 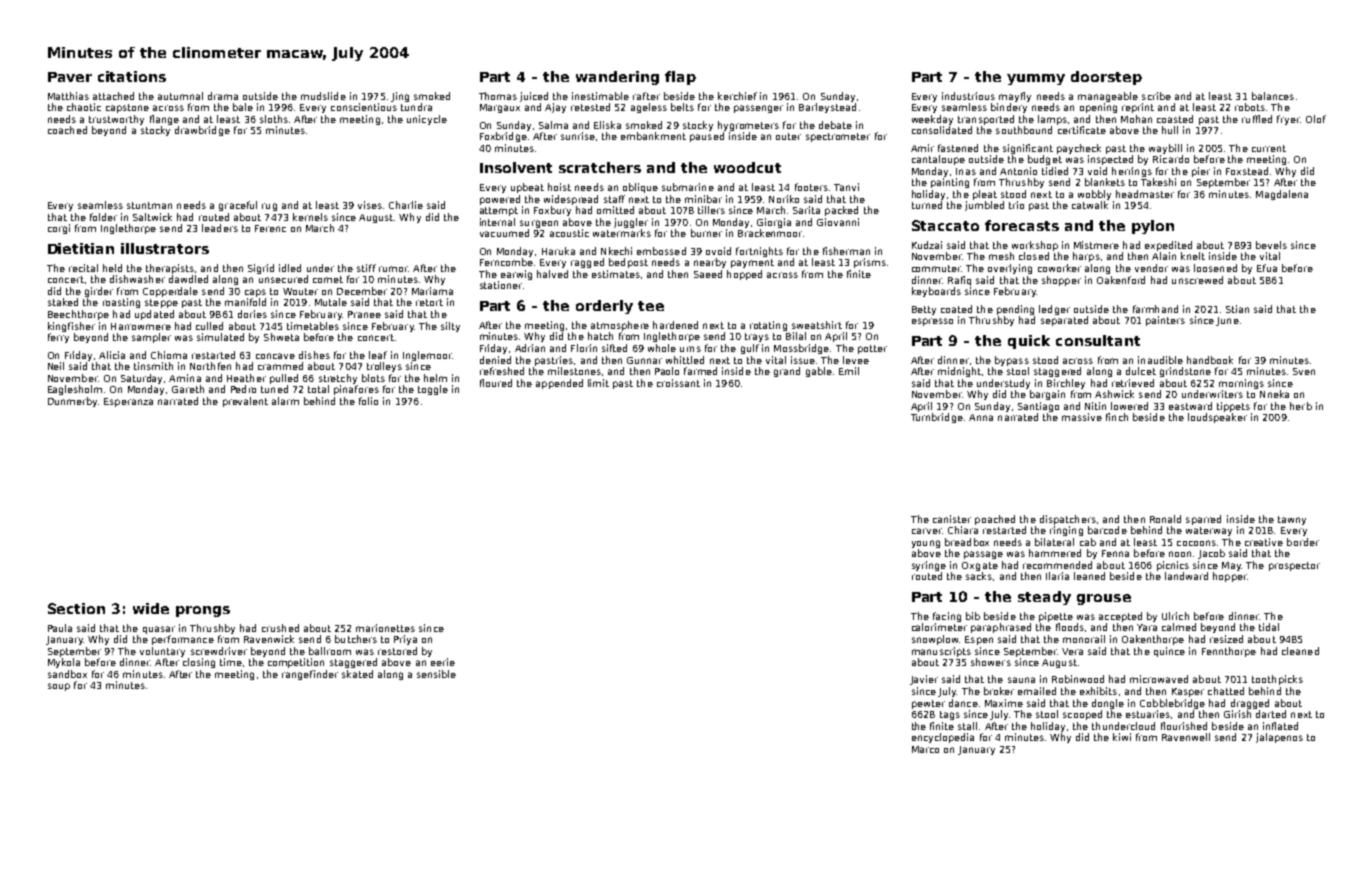 What do you see at coordinates (678, 383) in the document?
I see `croissant` at bounding box center [678, 383].
